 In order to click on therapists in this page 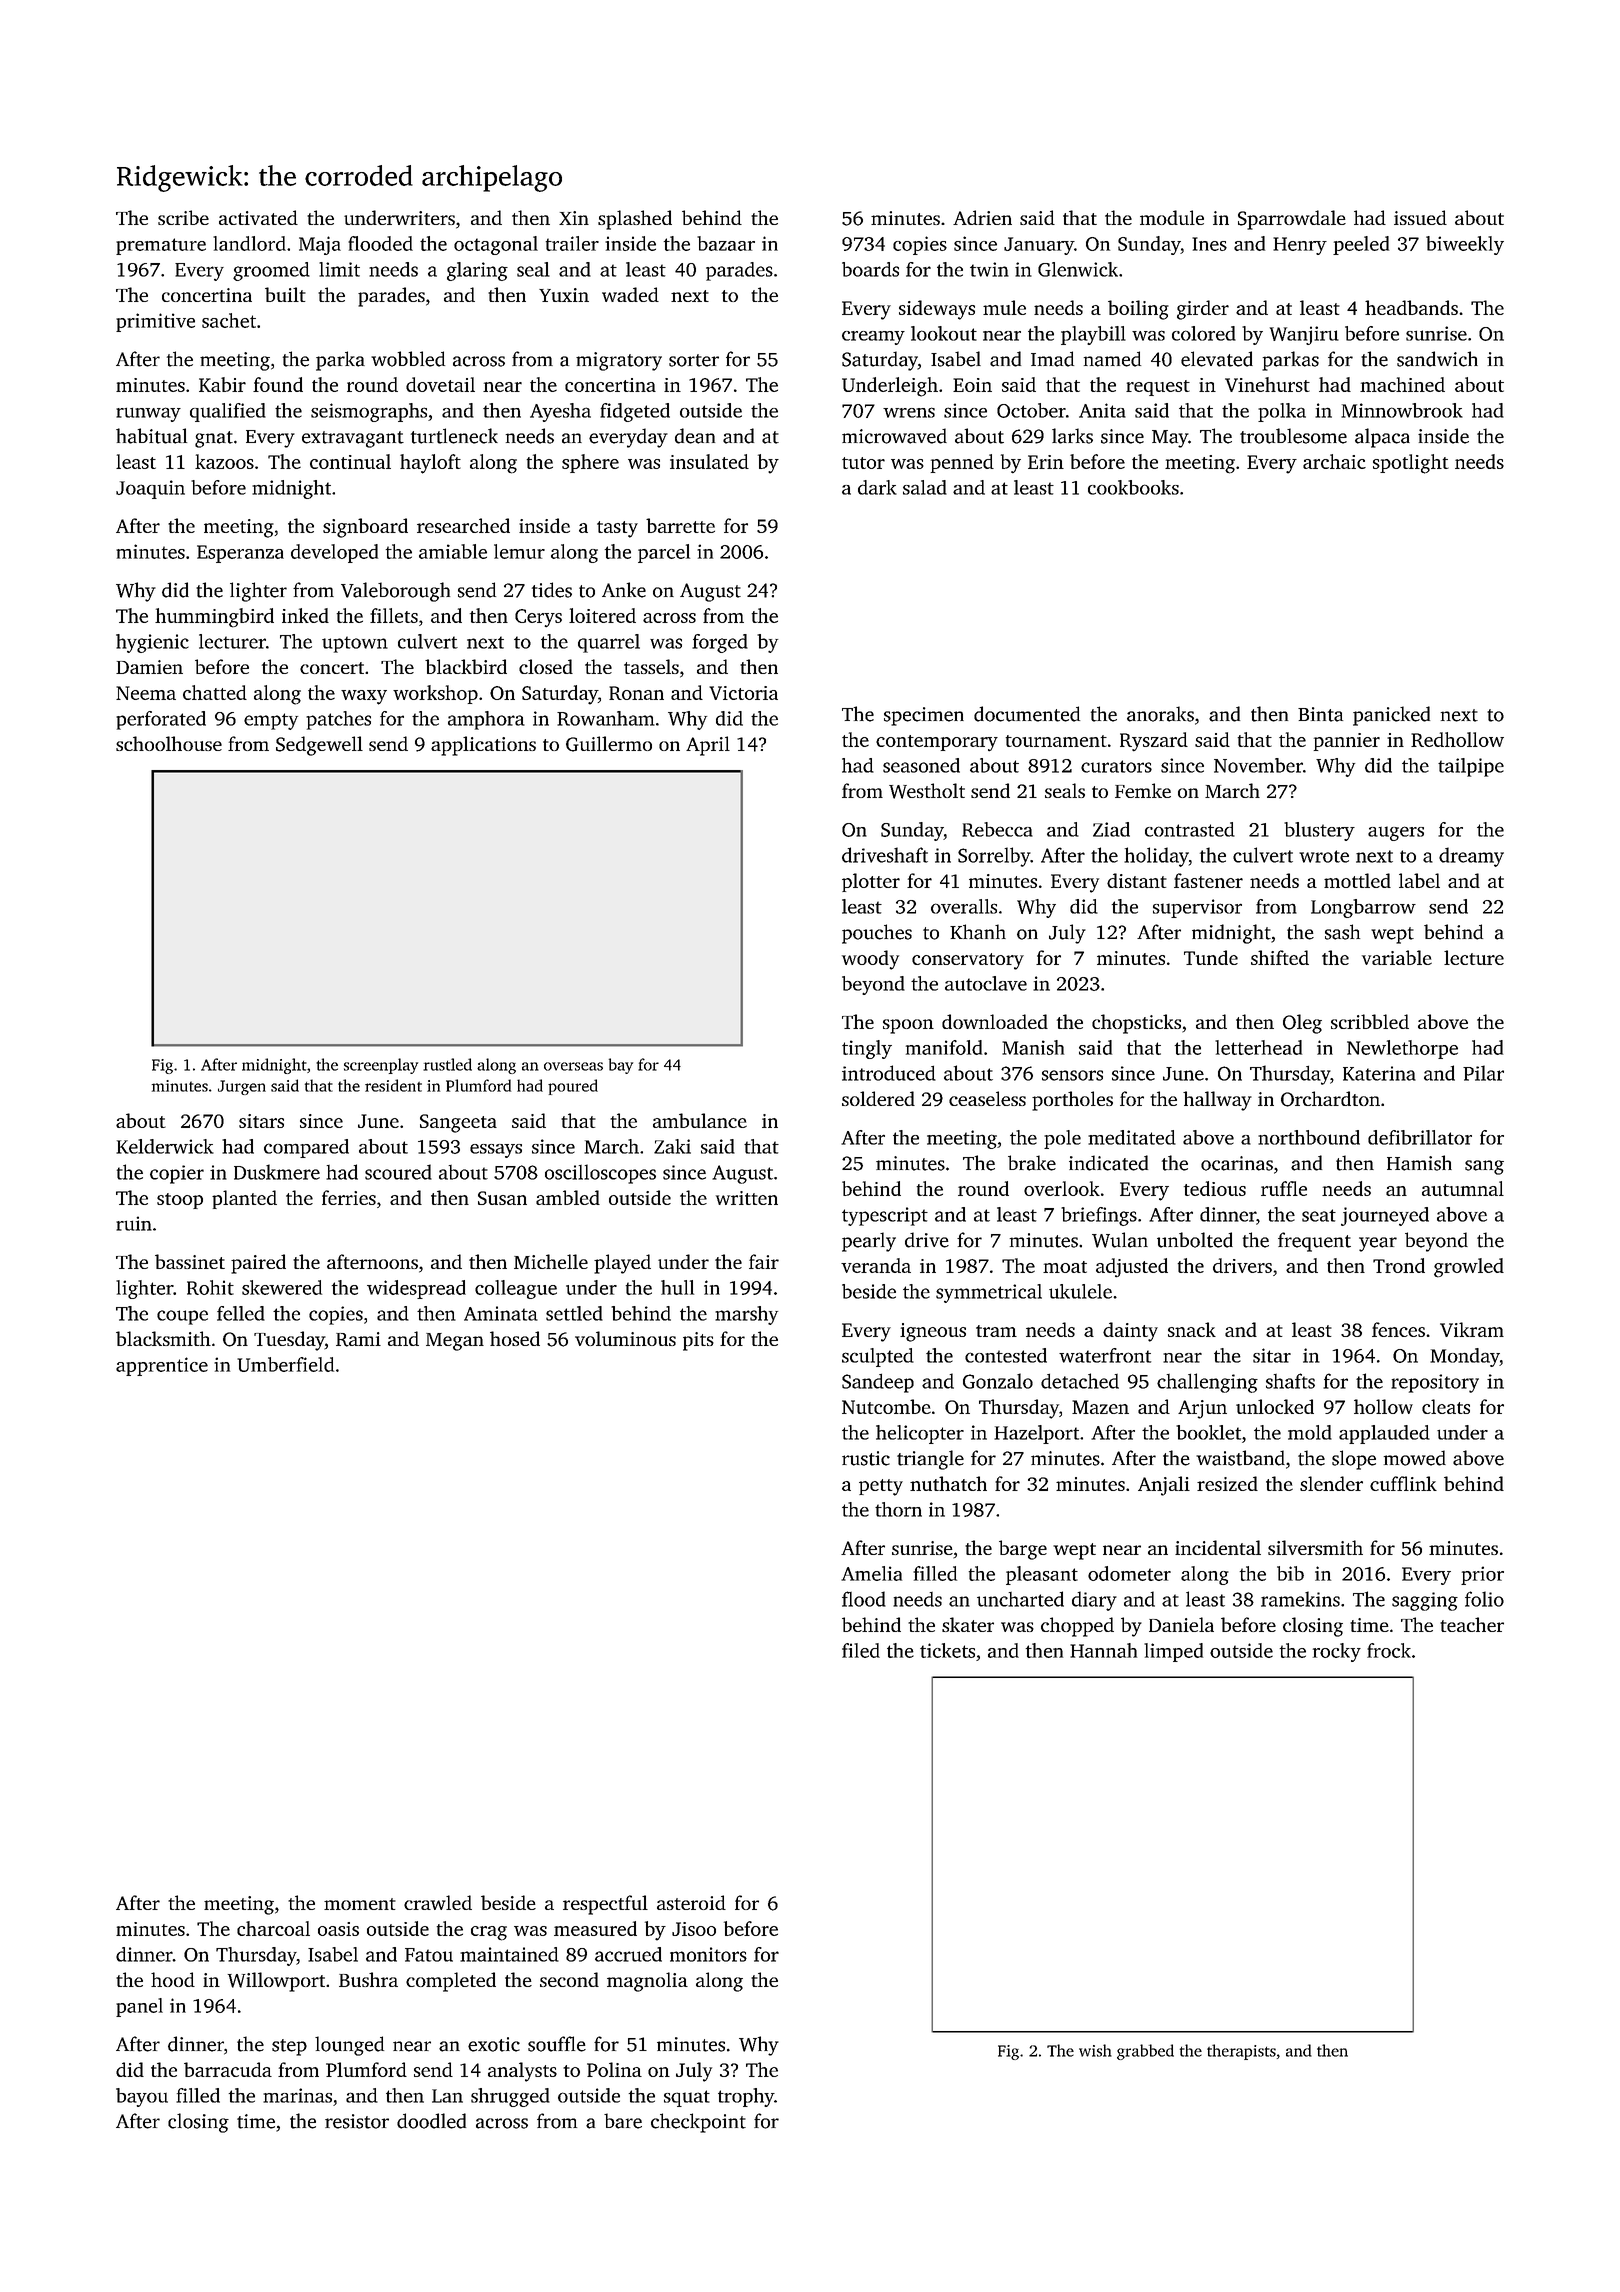, I will do `click(1241, 2052)`.
